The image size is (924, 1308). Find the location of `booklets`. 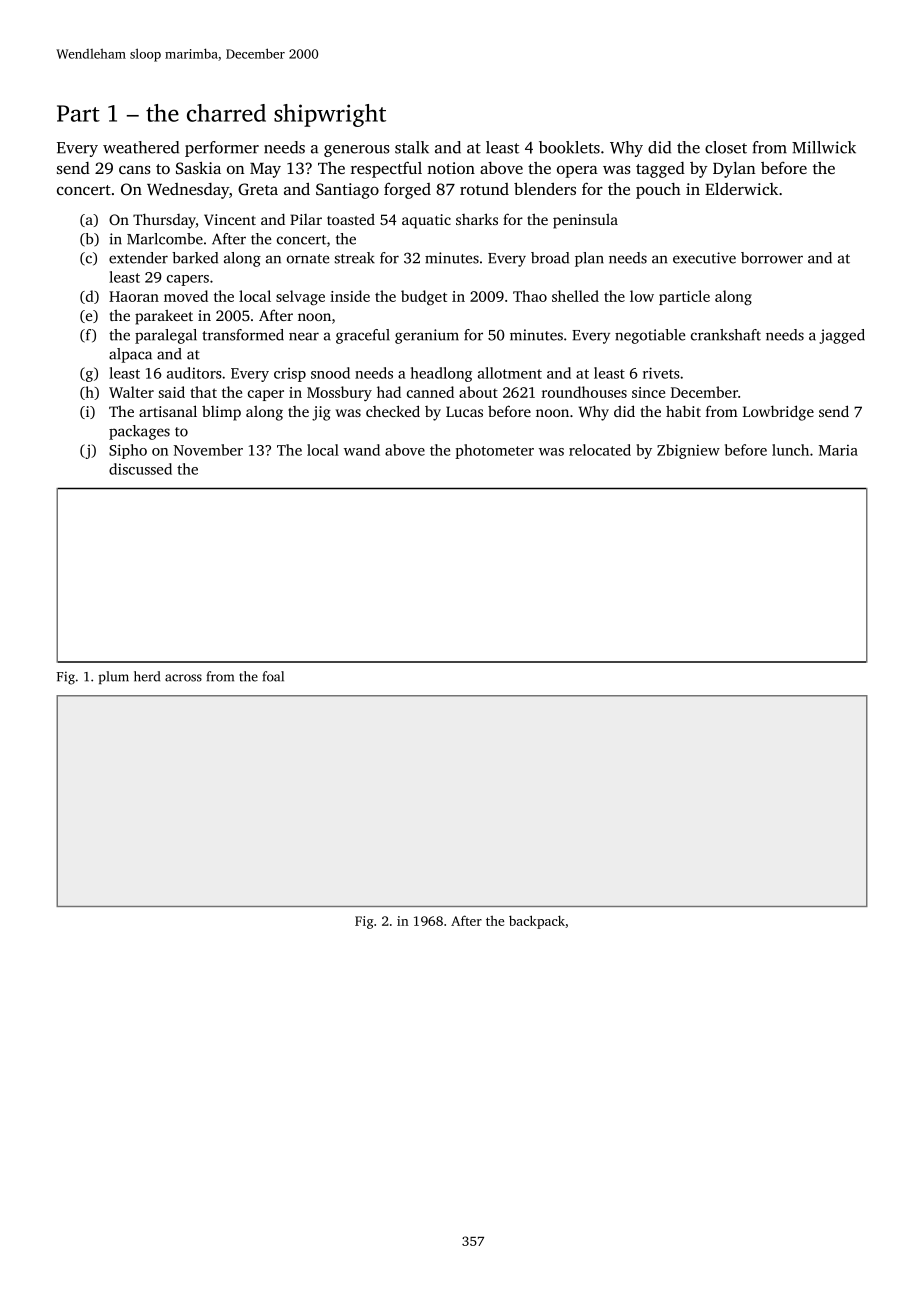

booklets is located at coordinates (569, 147).
